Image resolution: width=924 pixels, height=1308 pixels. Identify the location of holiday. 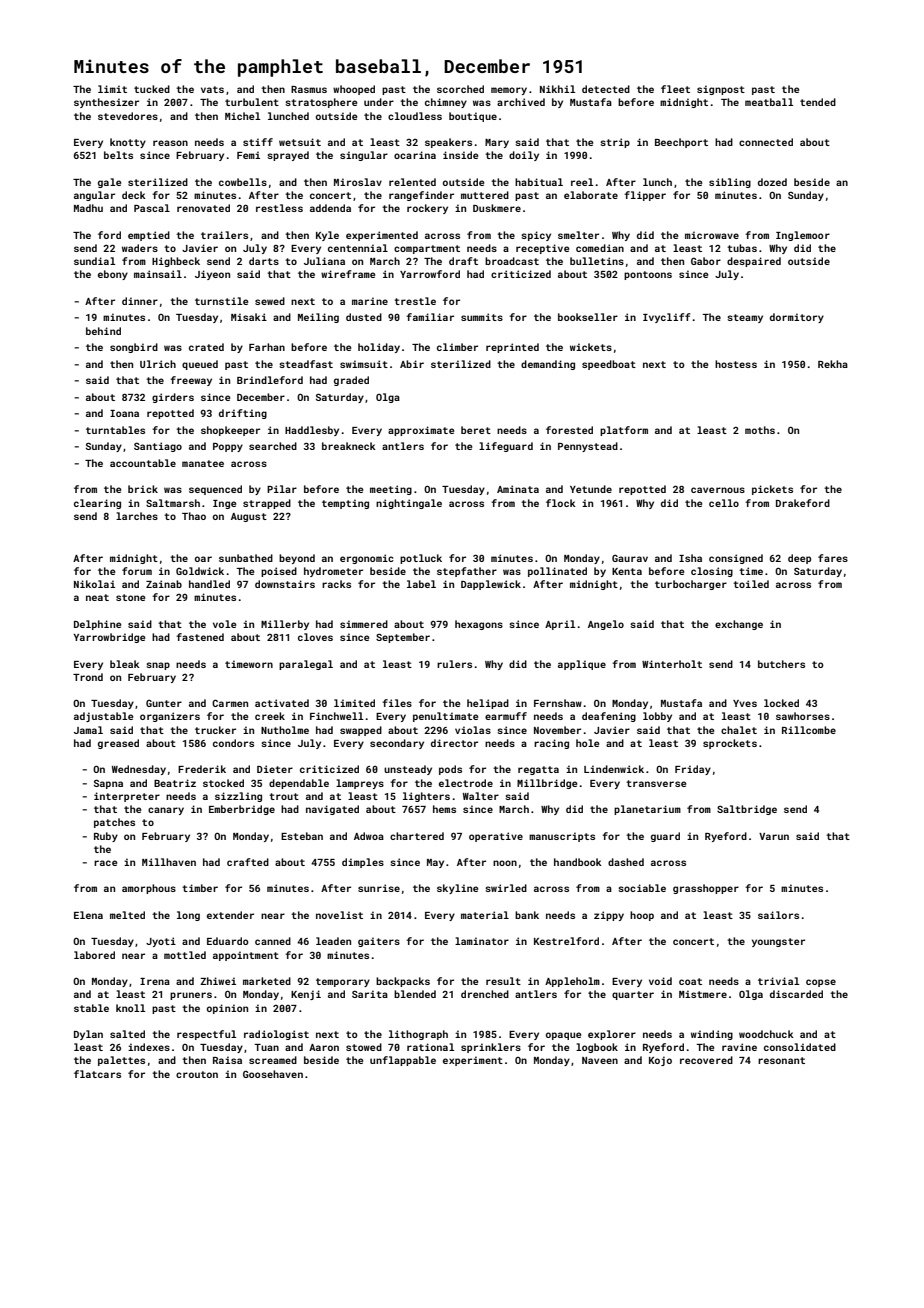
(379, 348).
